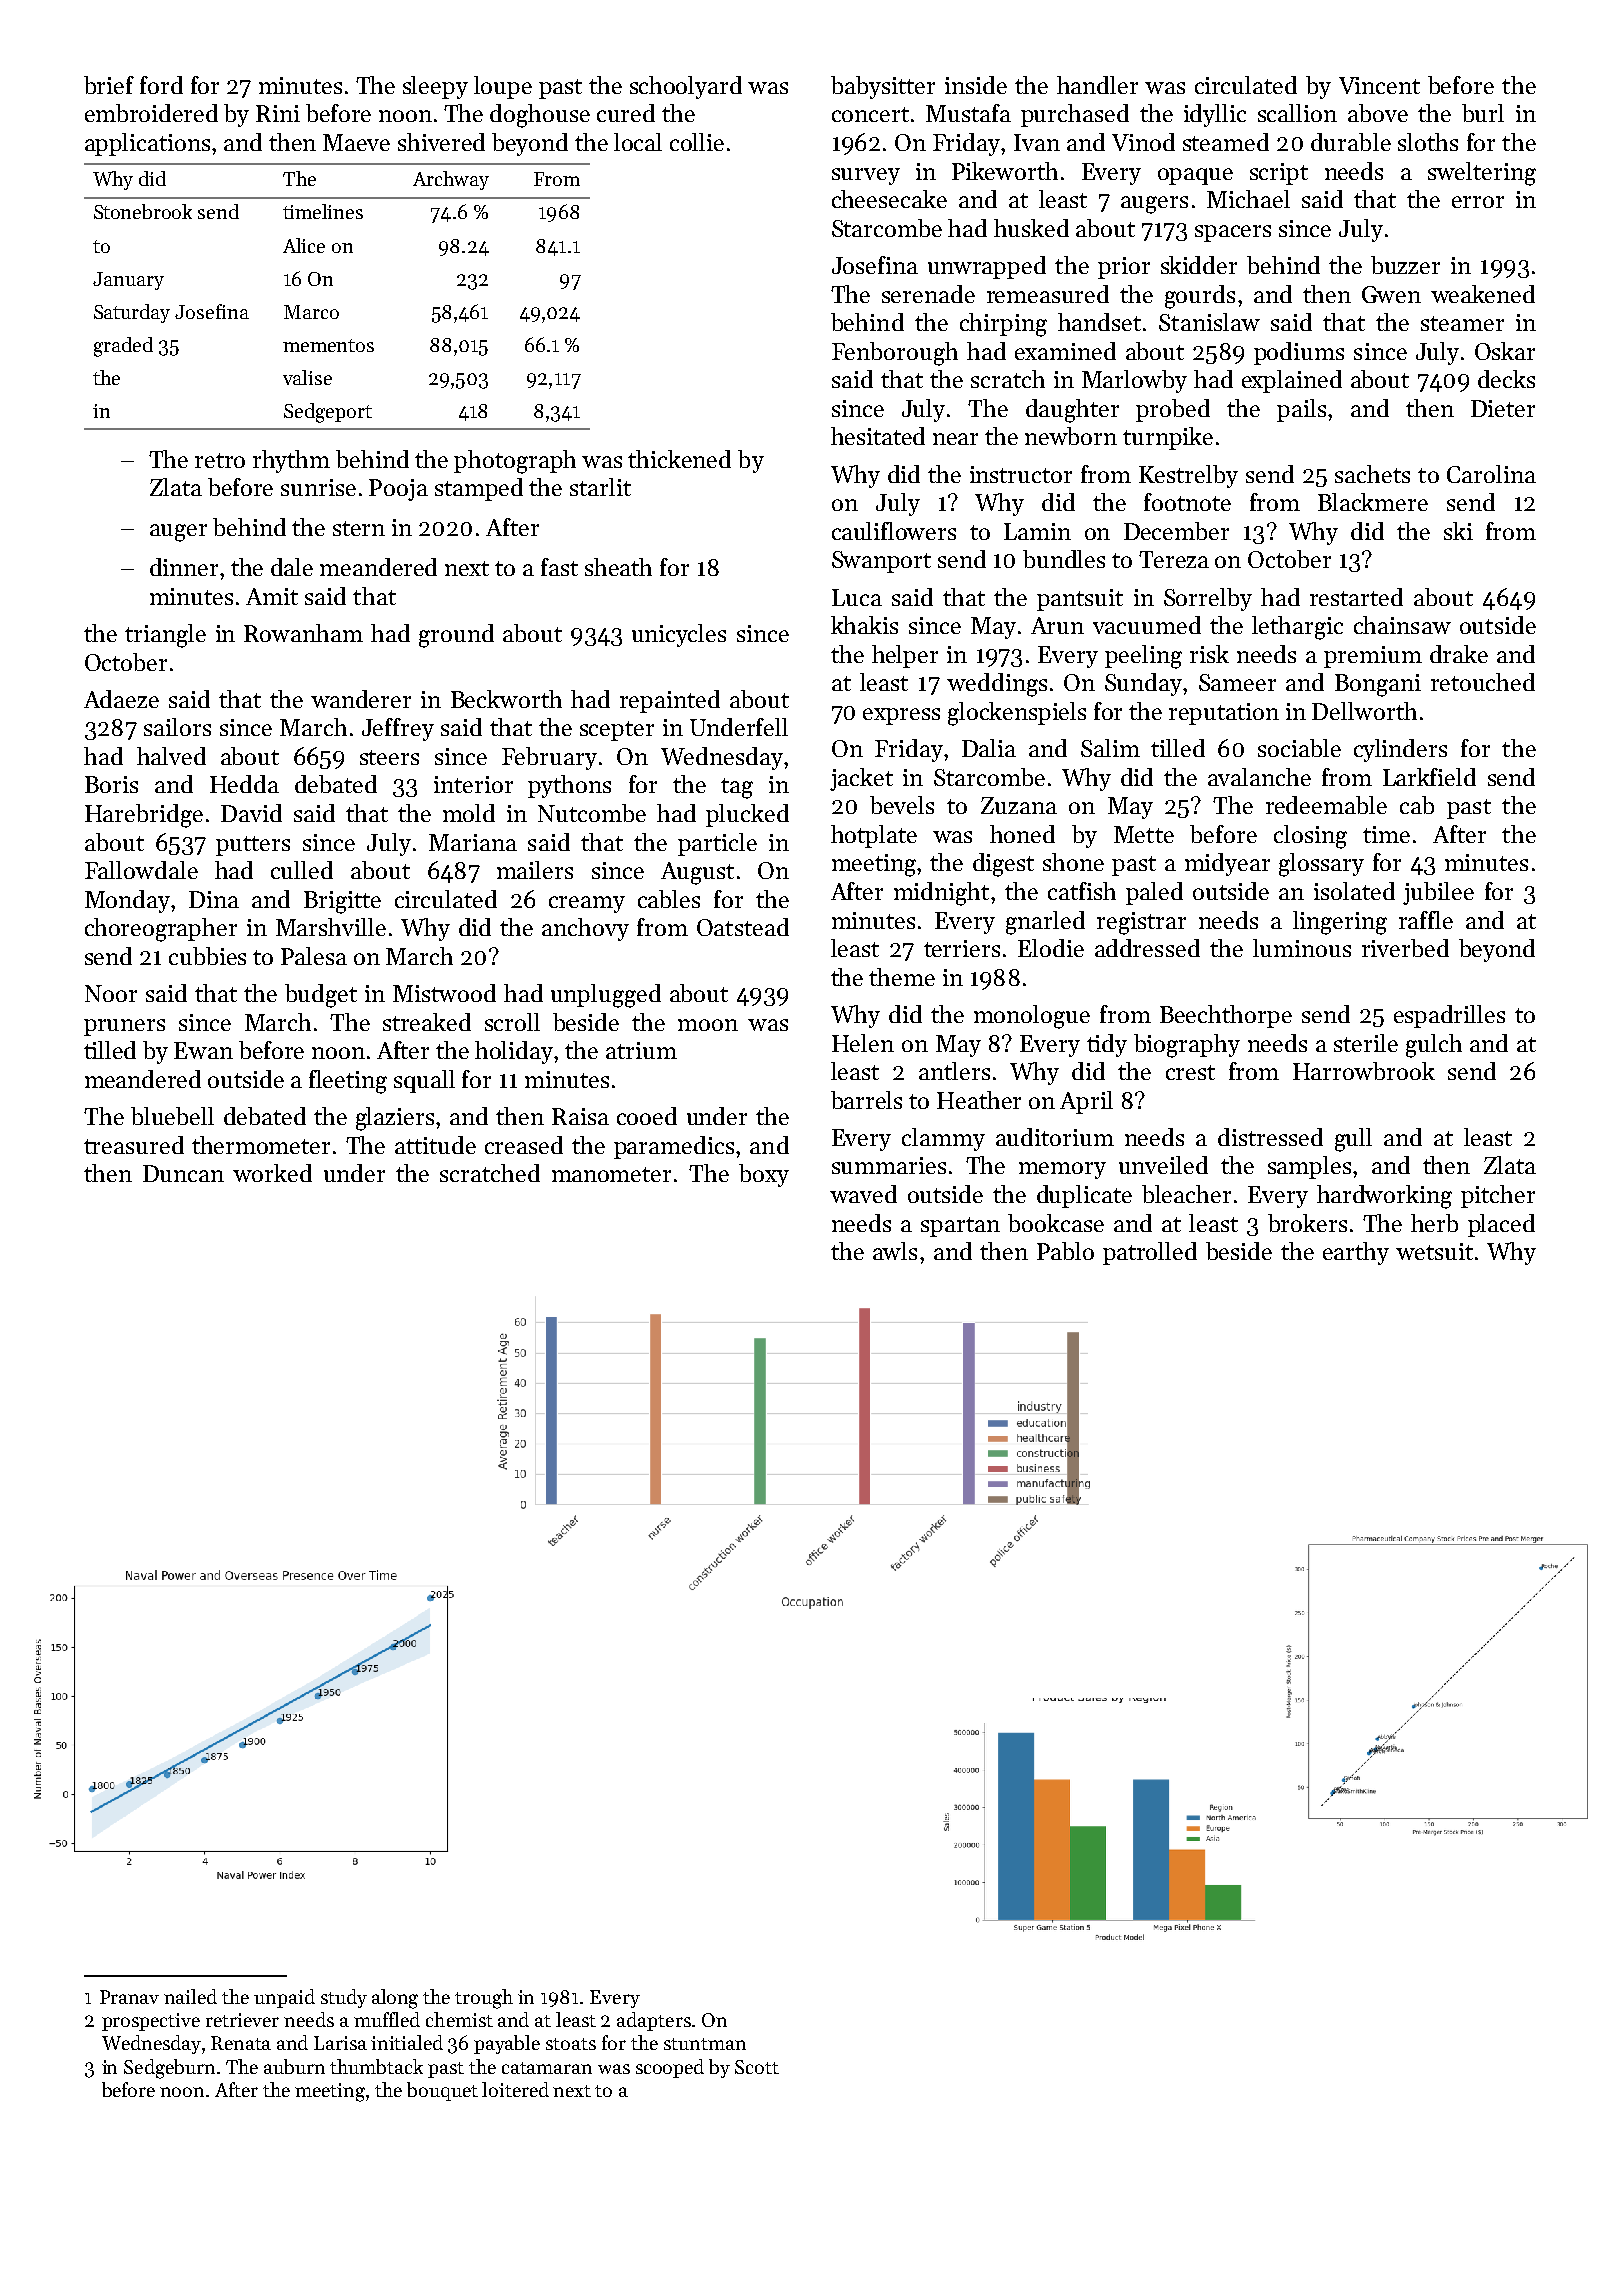 The image size is (1620, 2292). I want to click on Amit, so click(272, 596).
